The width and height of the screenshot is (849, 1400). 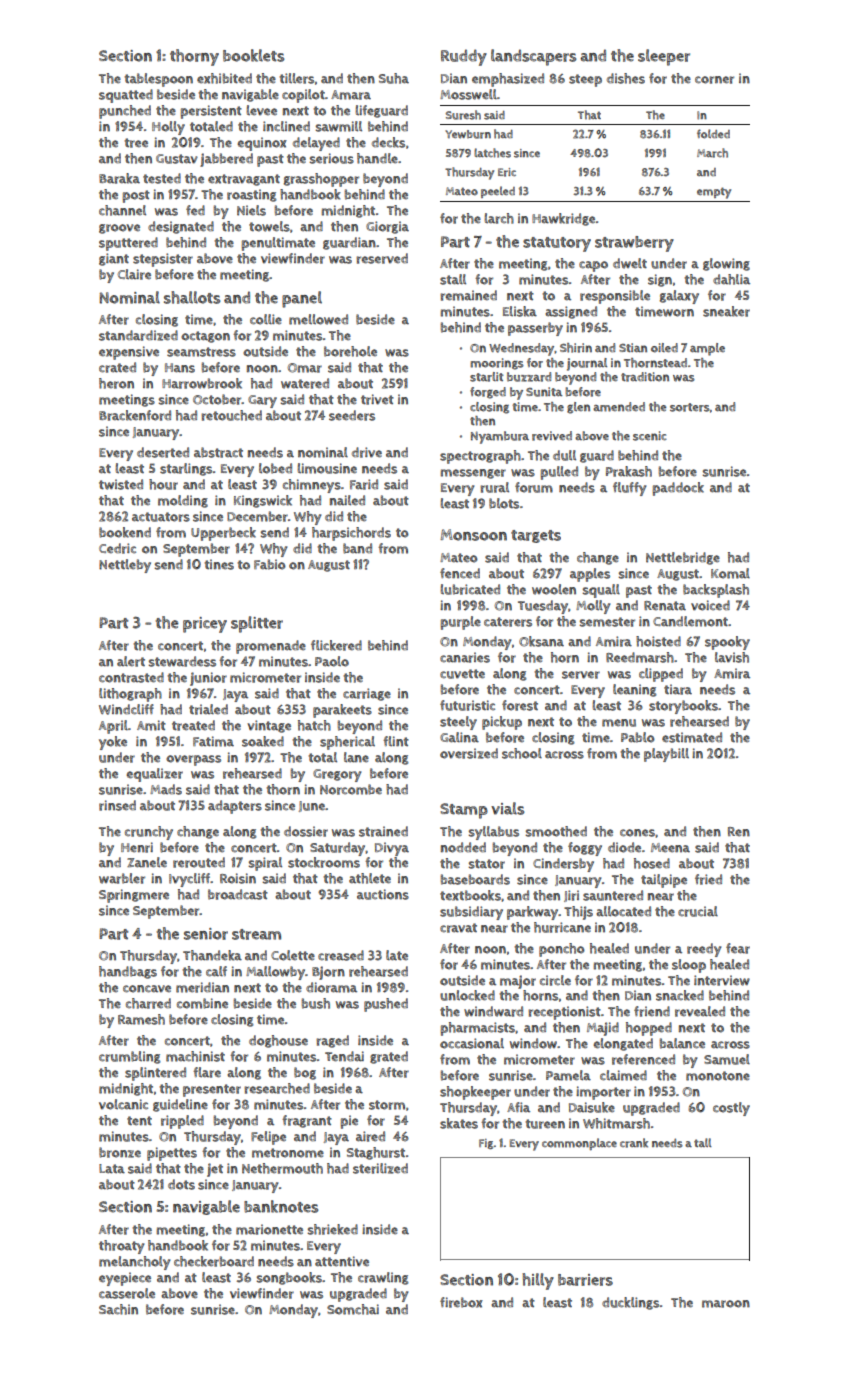 I want to click on shrieked, so click(x=332, y=1229).
